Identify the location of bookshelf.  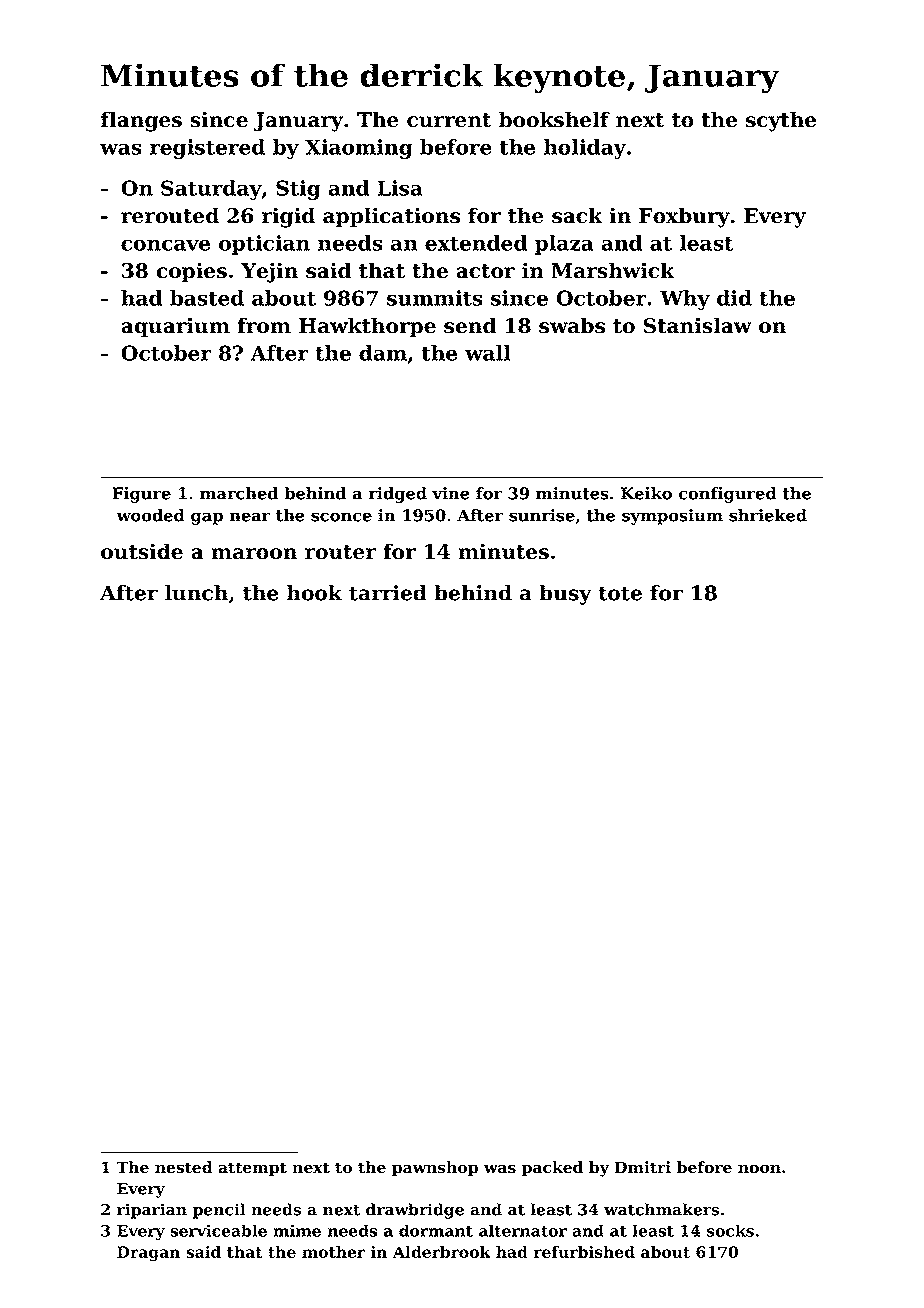
(554, 119).
